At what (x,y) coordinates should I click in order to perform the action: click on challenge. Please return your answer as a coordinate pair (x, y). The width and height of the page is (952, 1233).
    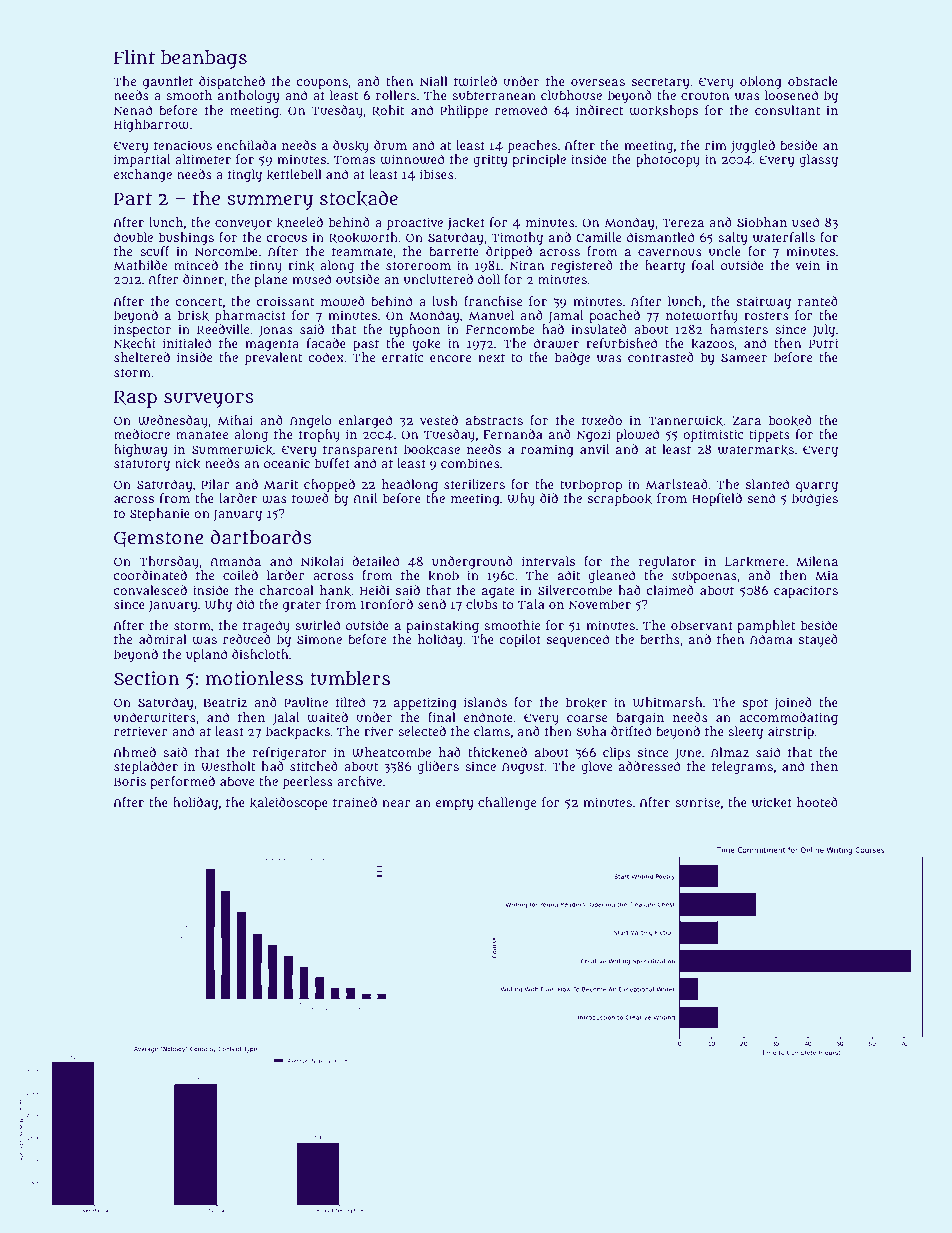
    Looking at the image, I should click on (507, 803).
